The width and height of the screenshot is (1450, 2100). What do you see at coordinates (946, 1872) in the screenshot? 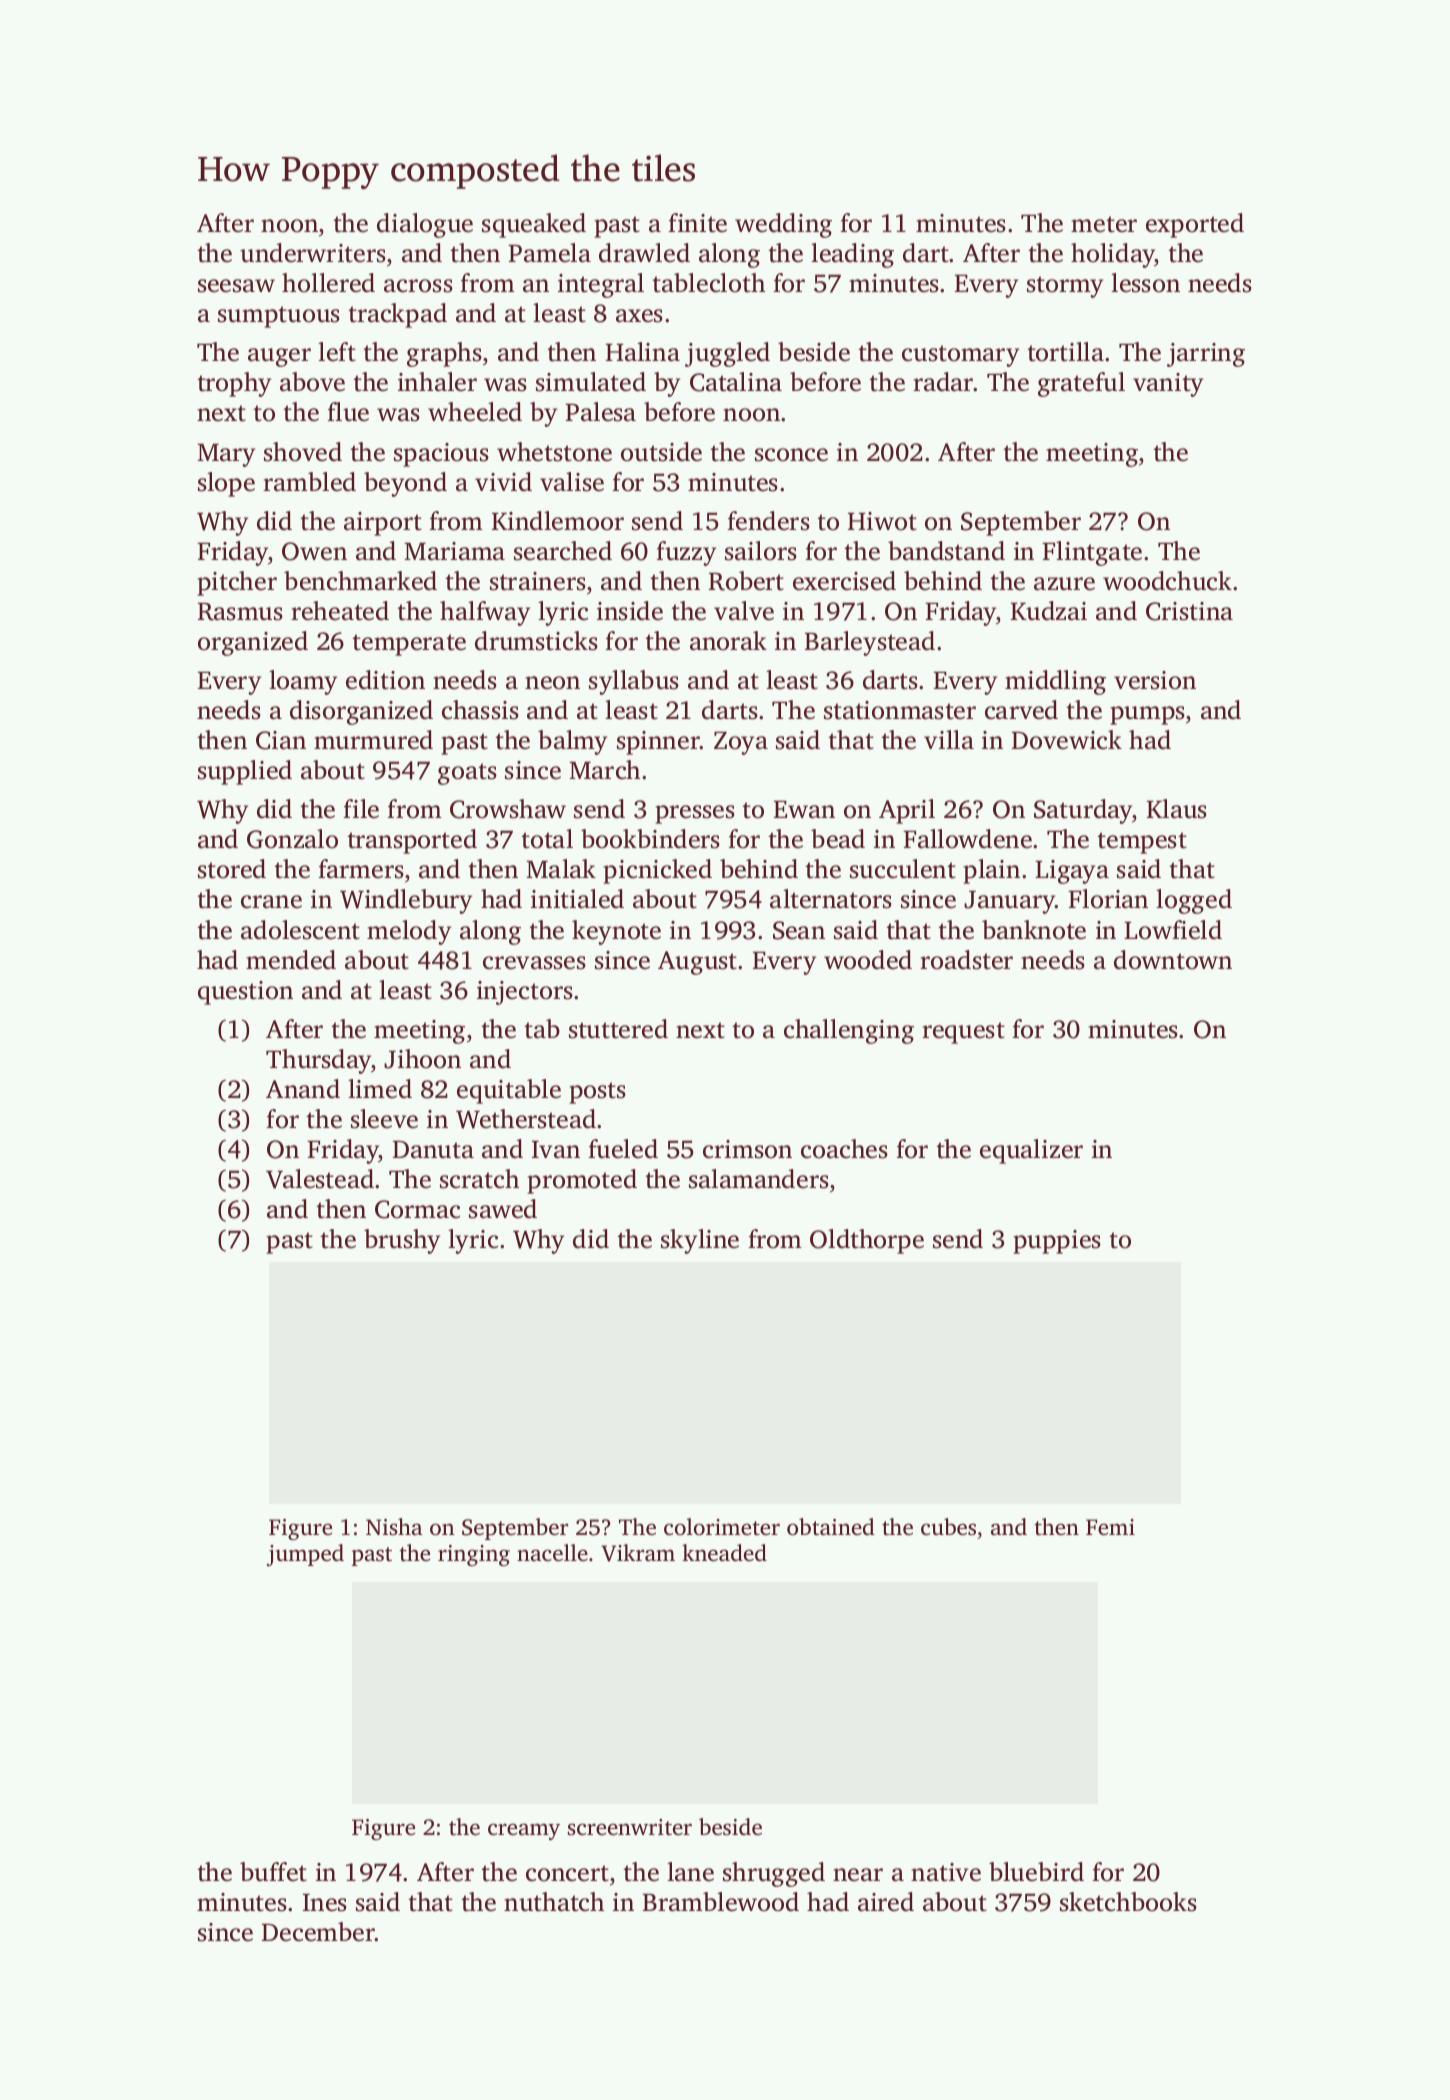
I see `native` at bounding box center [946, 1872].
